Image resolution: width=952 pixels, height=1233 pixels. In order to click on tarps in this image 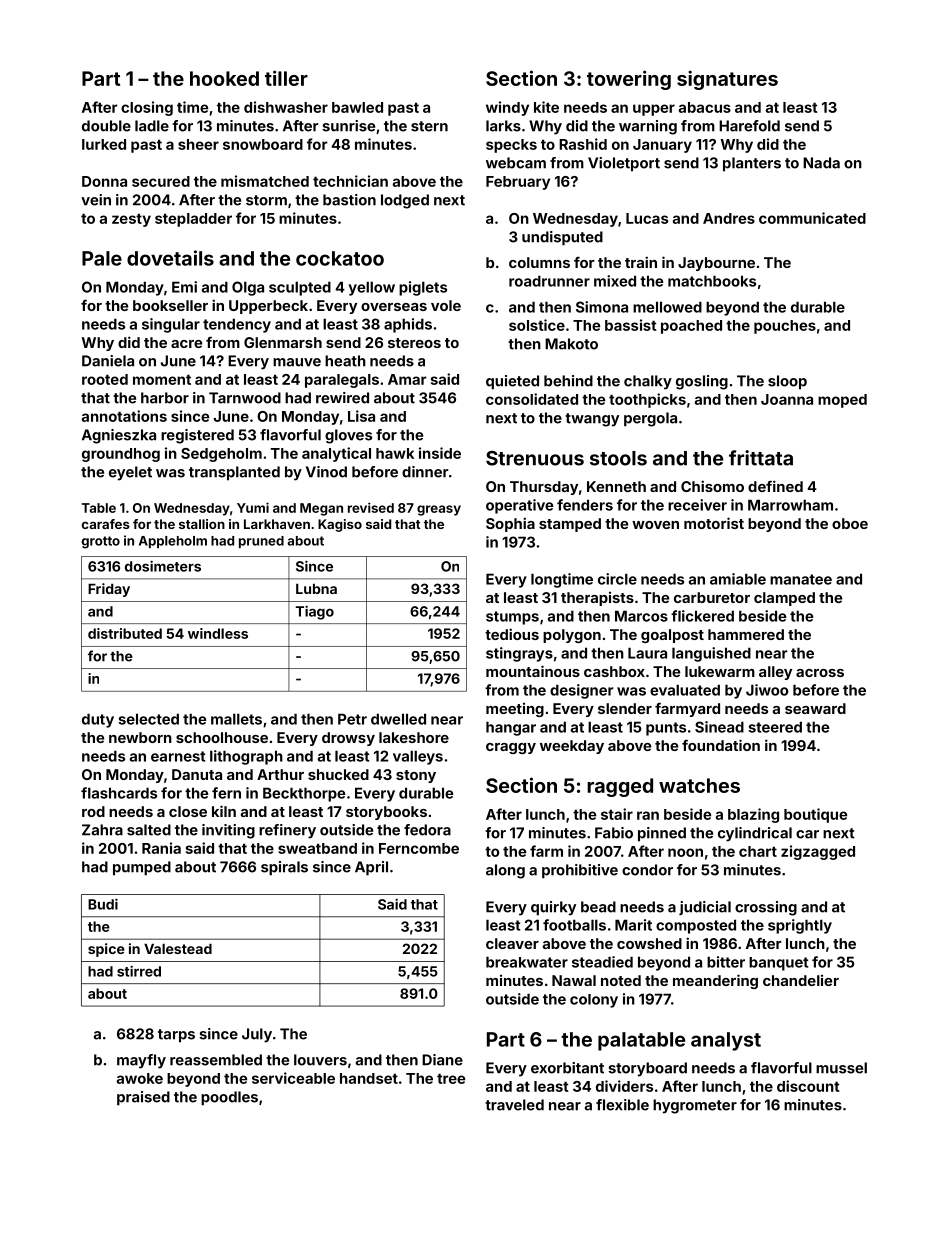, I will do `click(176, 1036)`.
